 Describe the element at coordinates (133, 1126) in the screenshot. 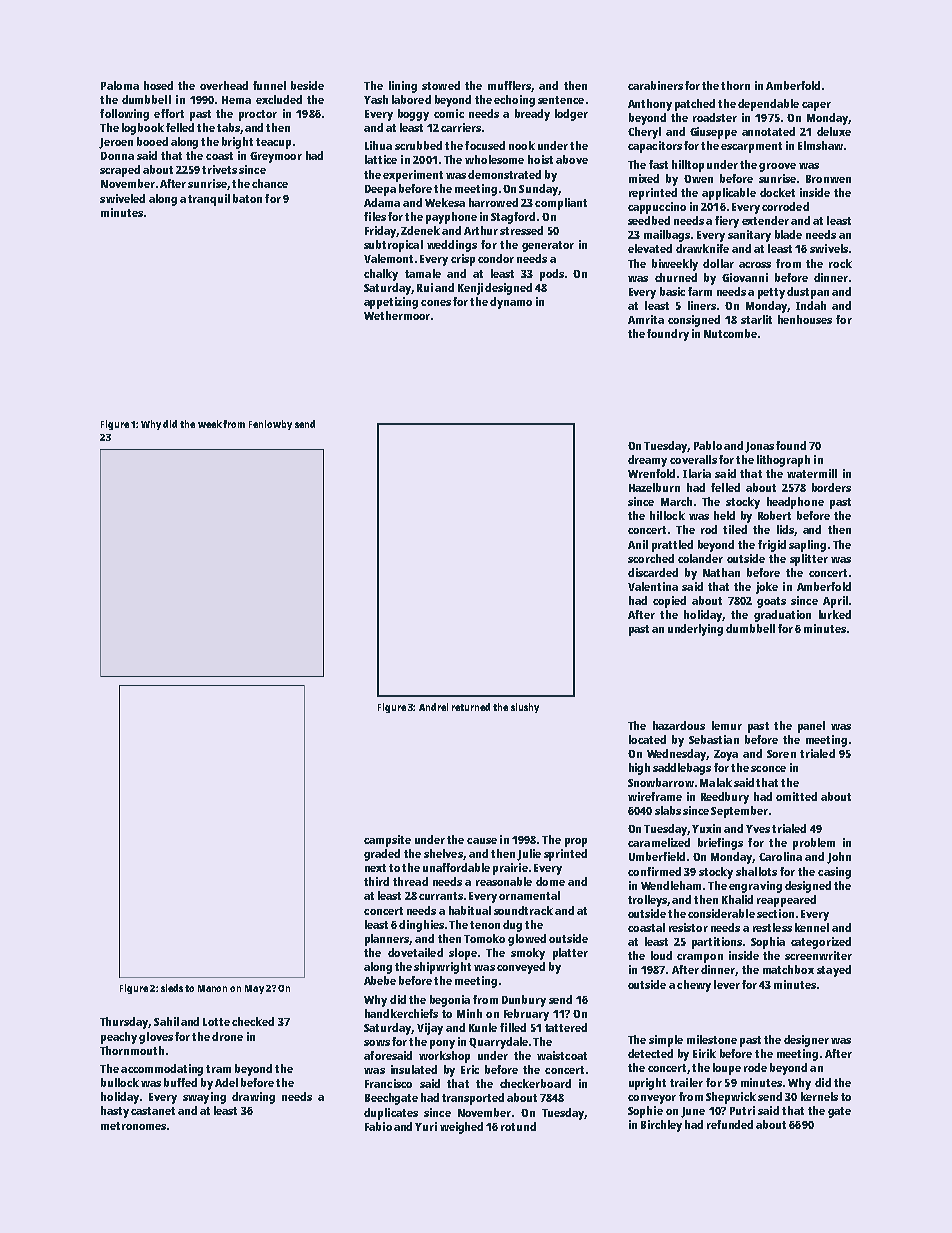

I see `metronomes` at that location.
